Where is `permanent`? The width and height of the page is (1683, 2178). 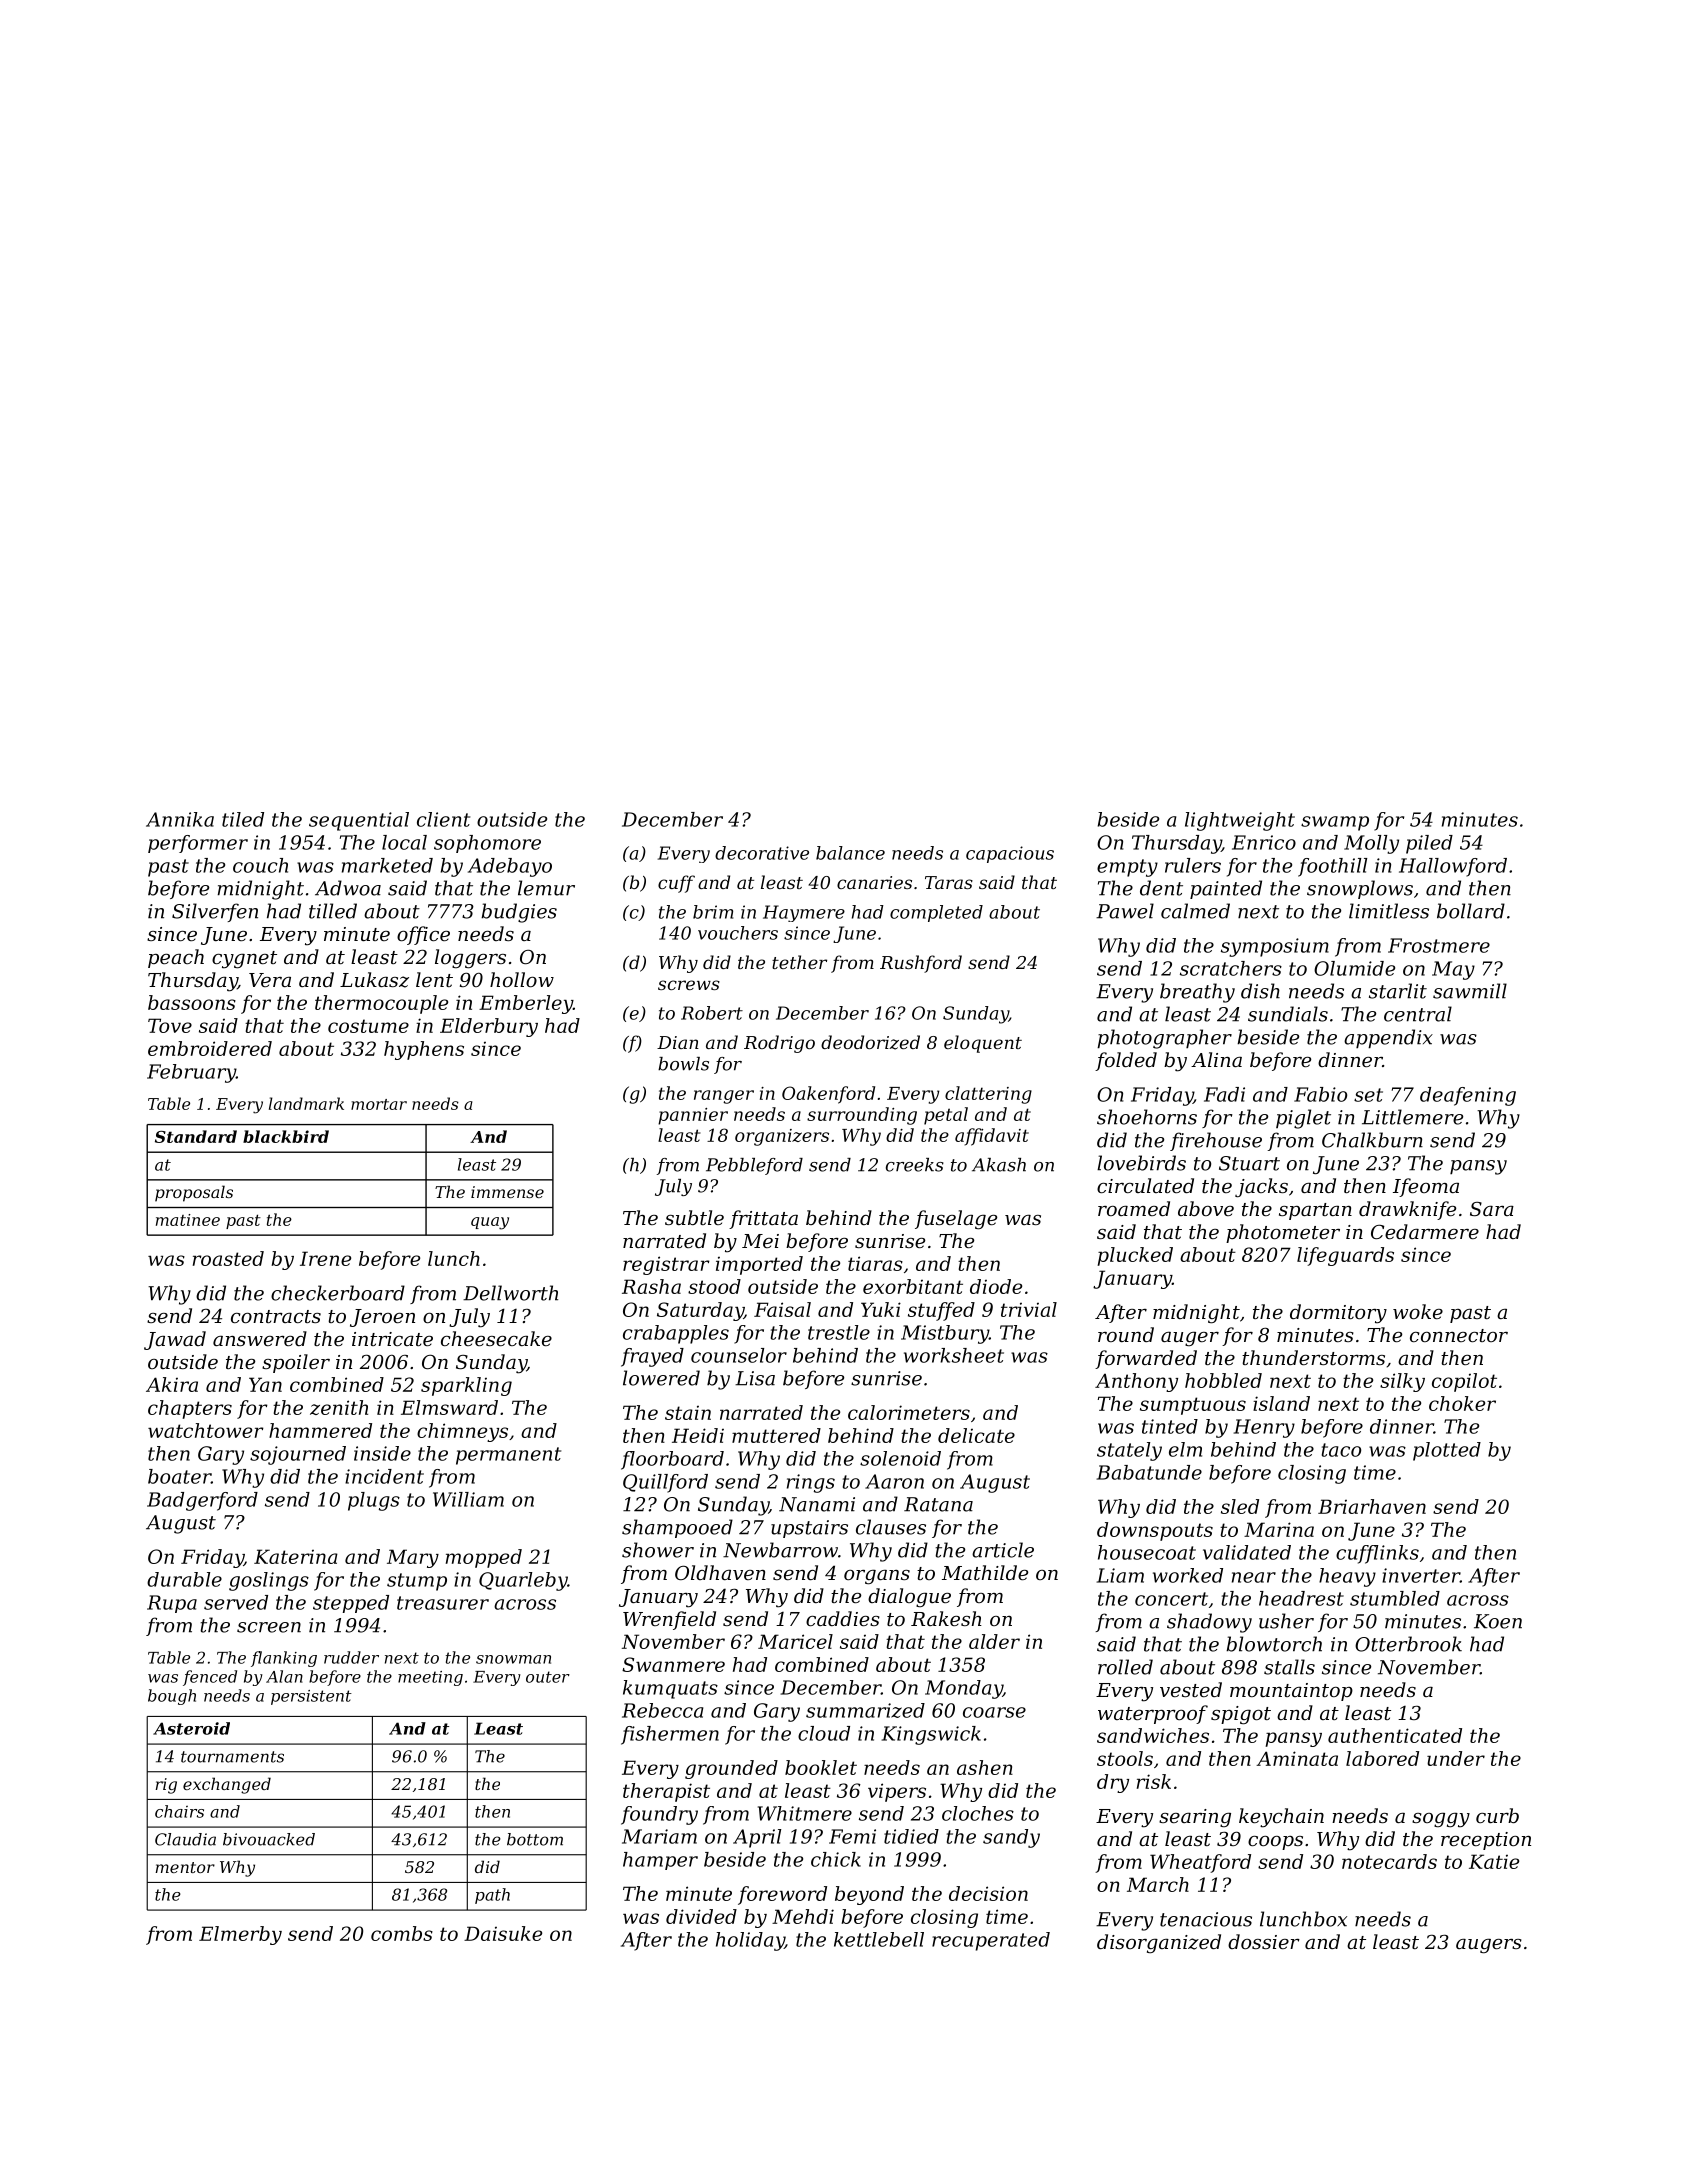 permanent is located at coordinates (508, 1456).
